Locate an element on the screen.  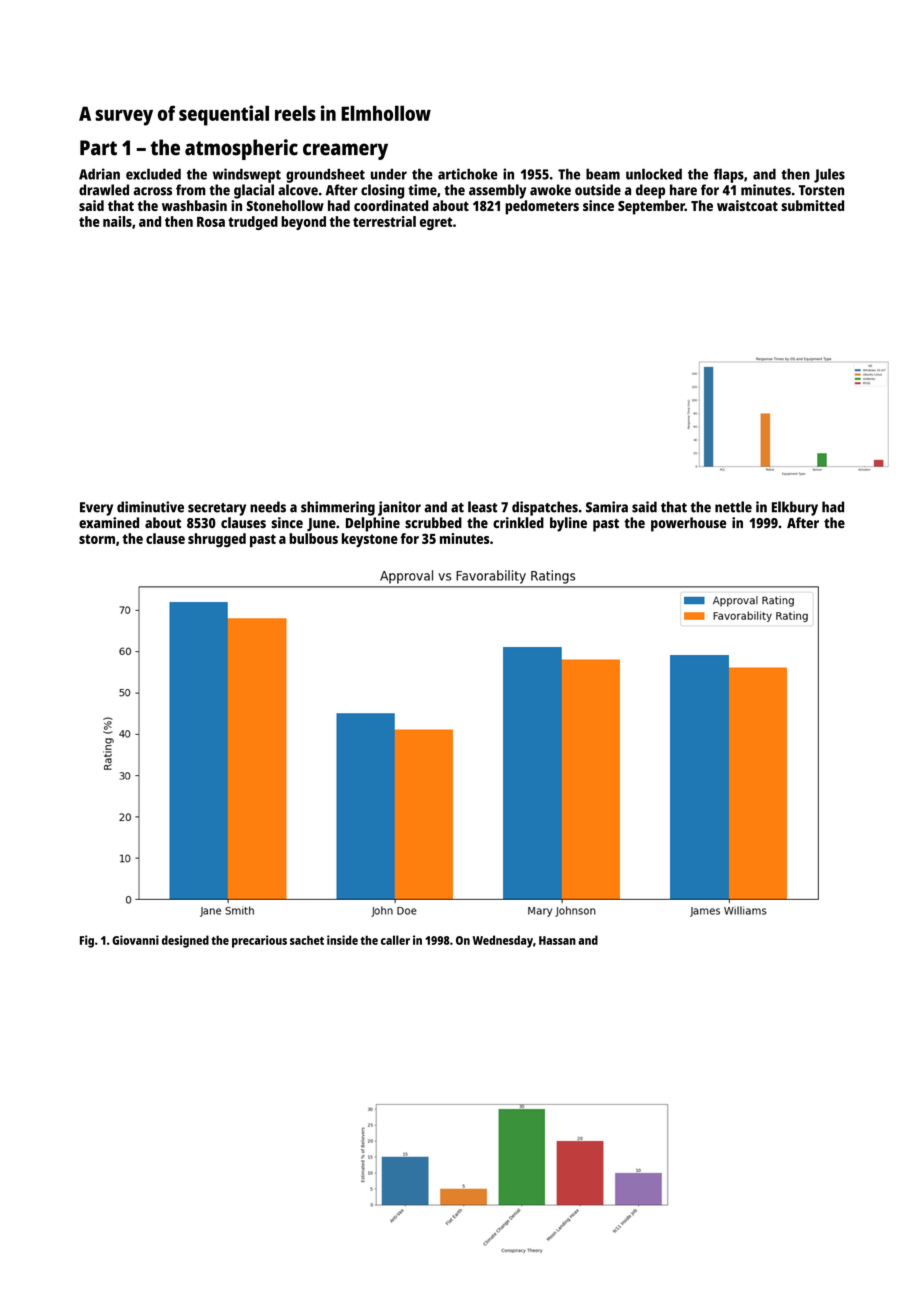
Giovanni is located at coordinates (135, 940).
